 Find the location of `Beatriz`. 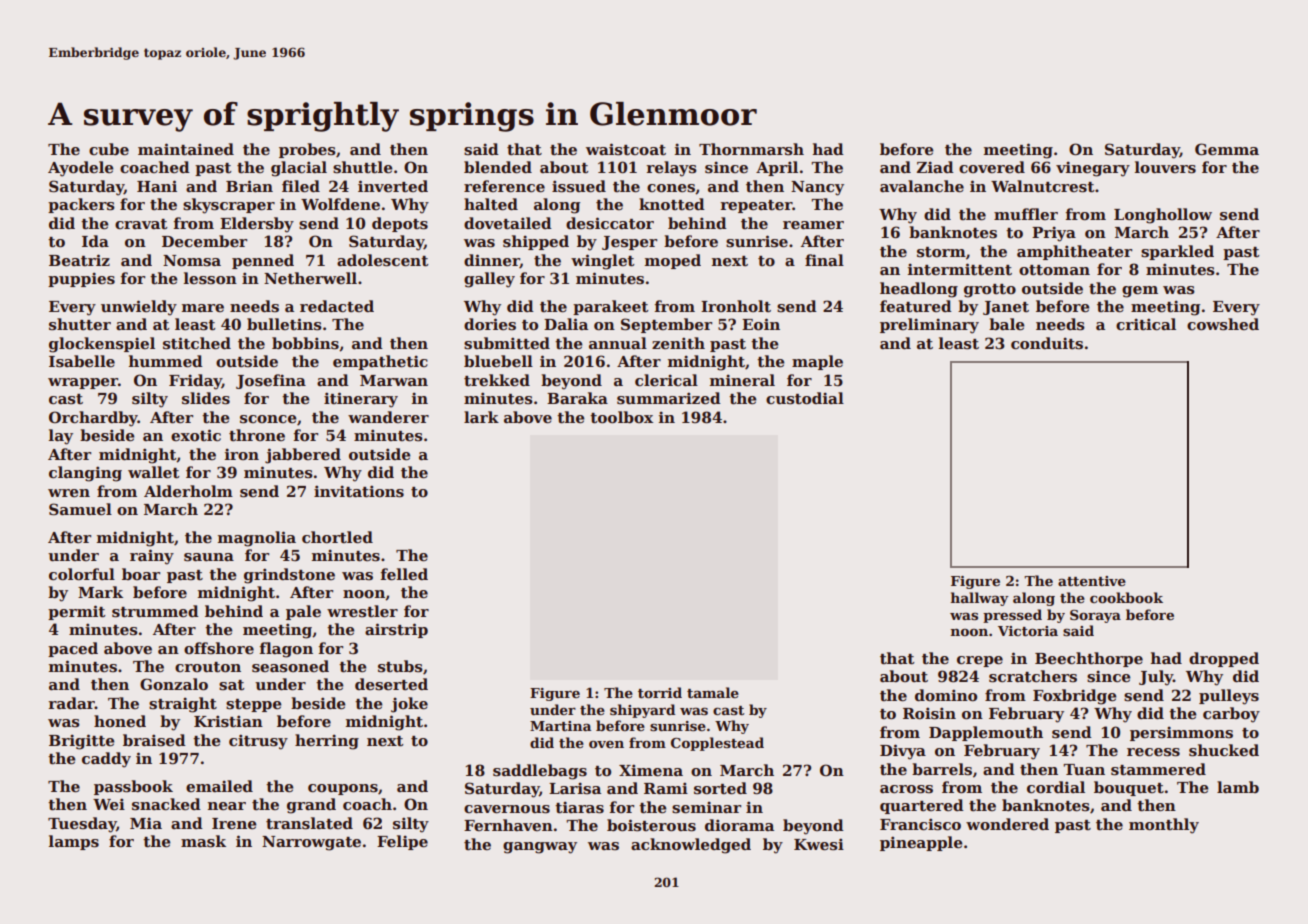

Beatriz is located at coordinates (79, 260).
